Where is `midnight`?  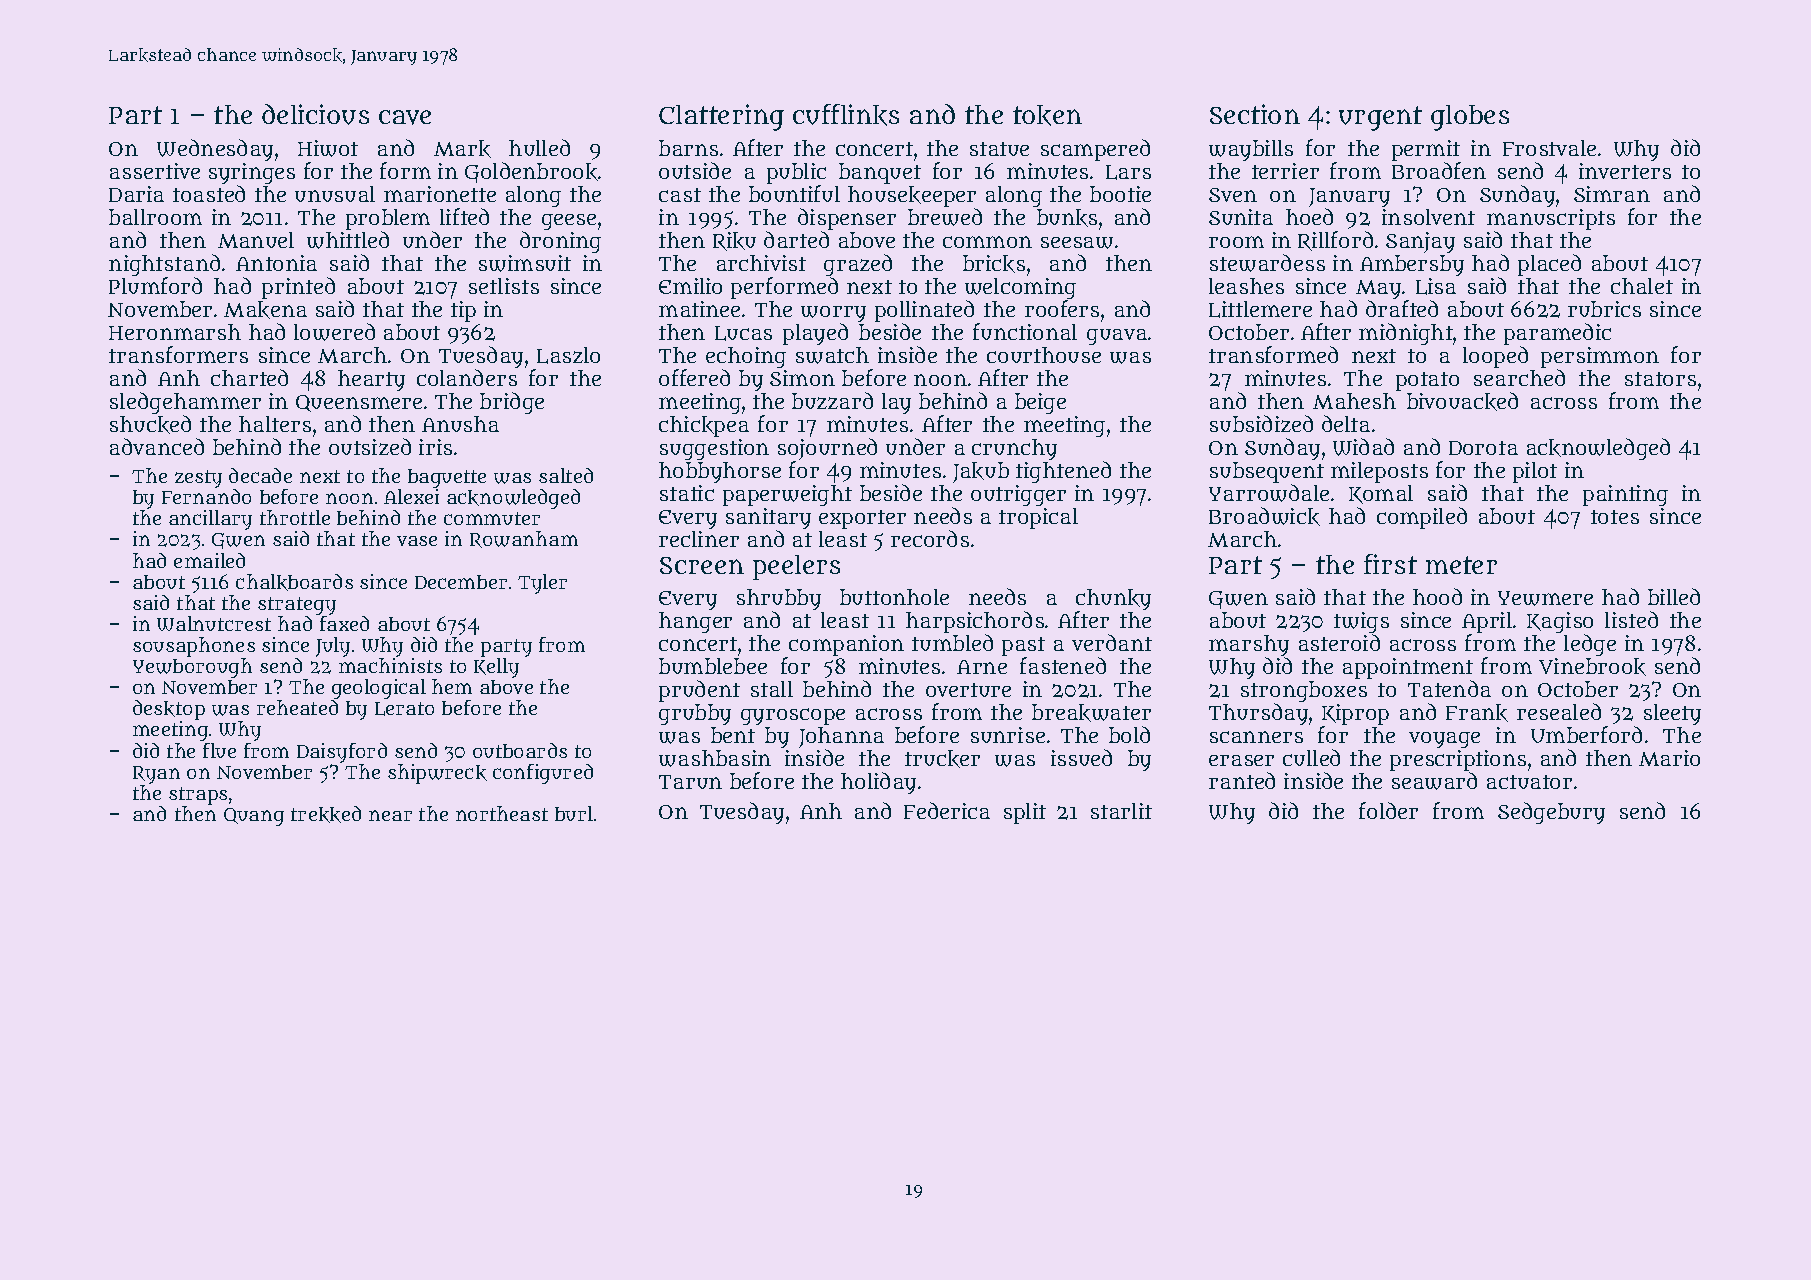
midnight is located at coordinates (1406, 334).
